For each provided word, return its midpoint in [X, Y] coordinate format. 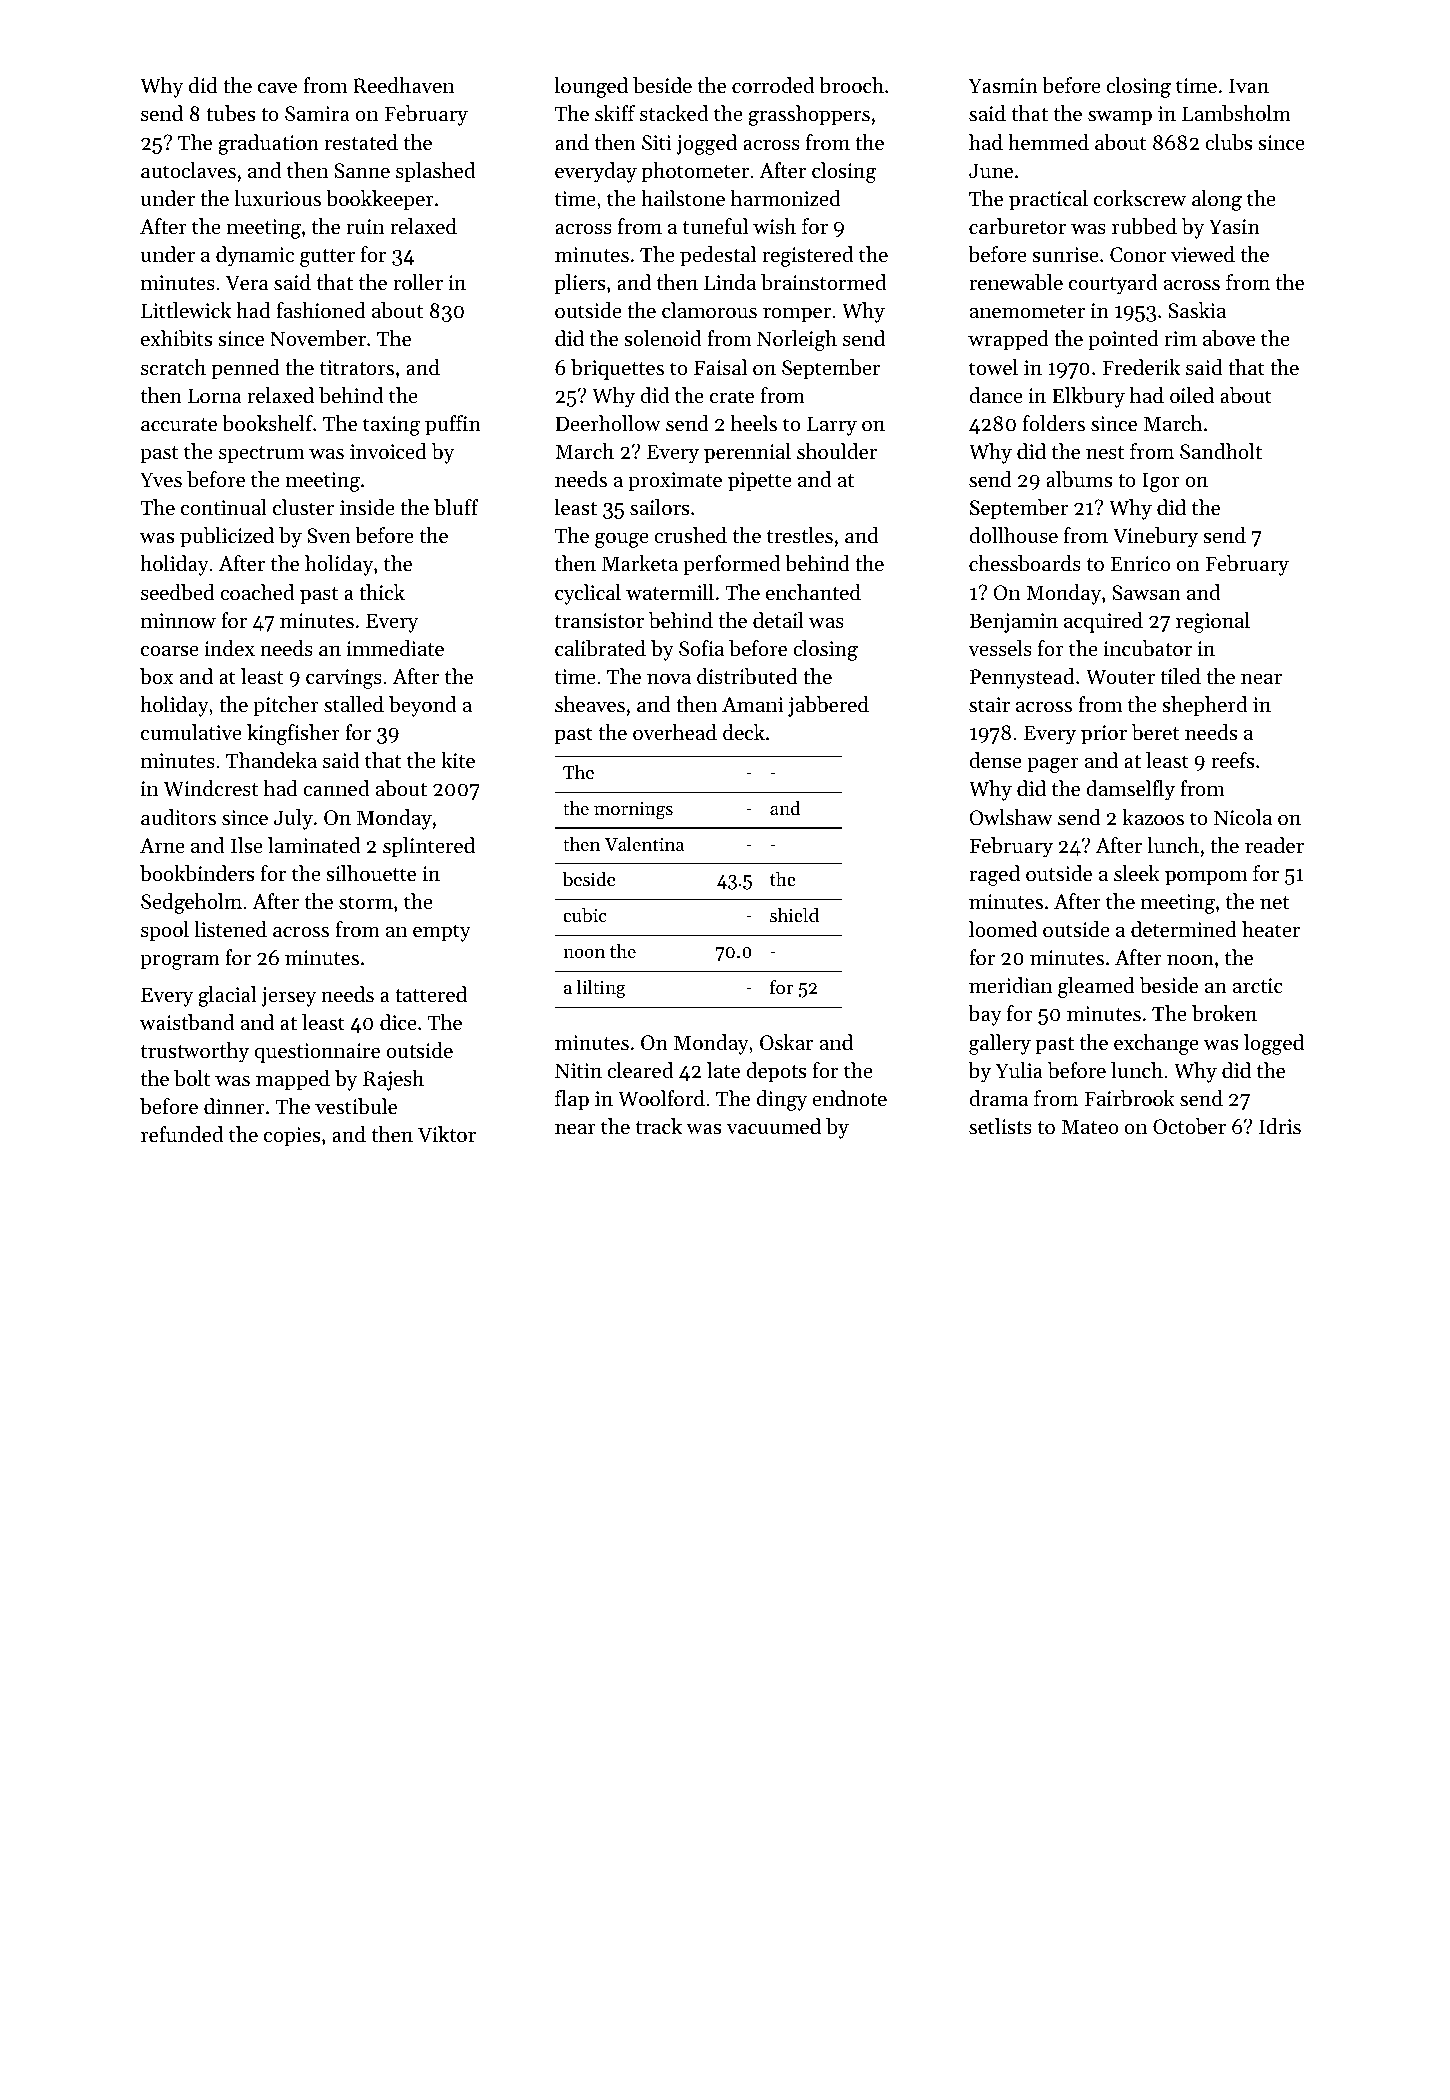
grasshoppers [809, 115]
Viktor [447, 1134]
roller [418, 282]
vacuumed [774, 1126]
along [1217, 200]
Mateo [1090, 1127]
